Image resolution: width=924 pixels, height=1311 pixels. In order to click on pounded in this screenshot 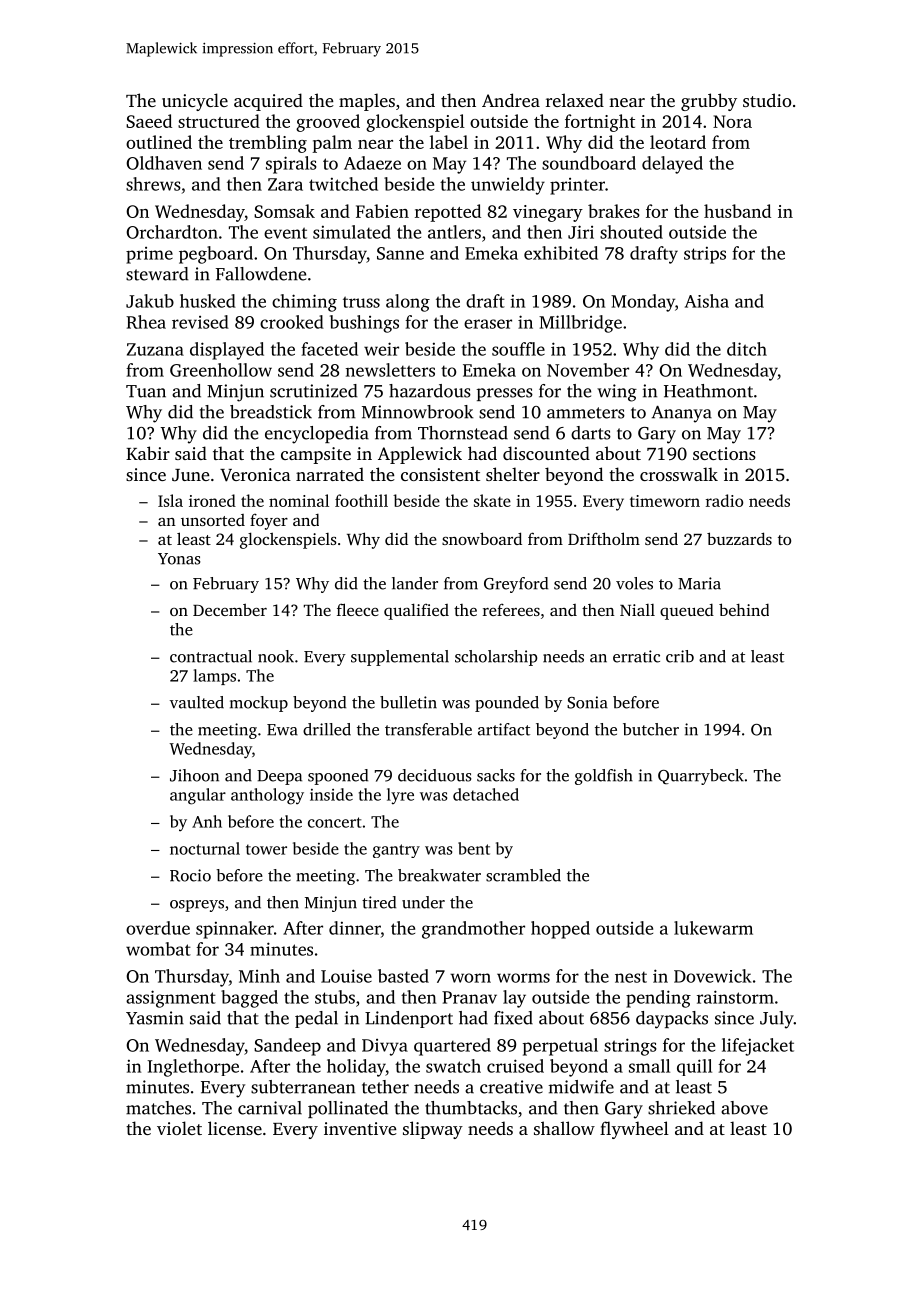, I will do `click(507, 704)`.
